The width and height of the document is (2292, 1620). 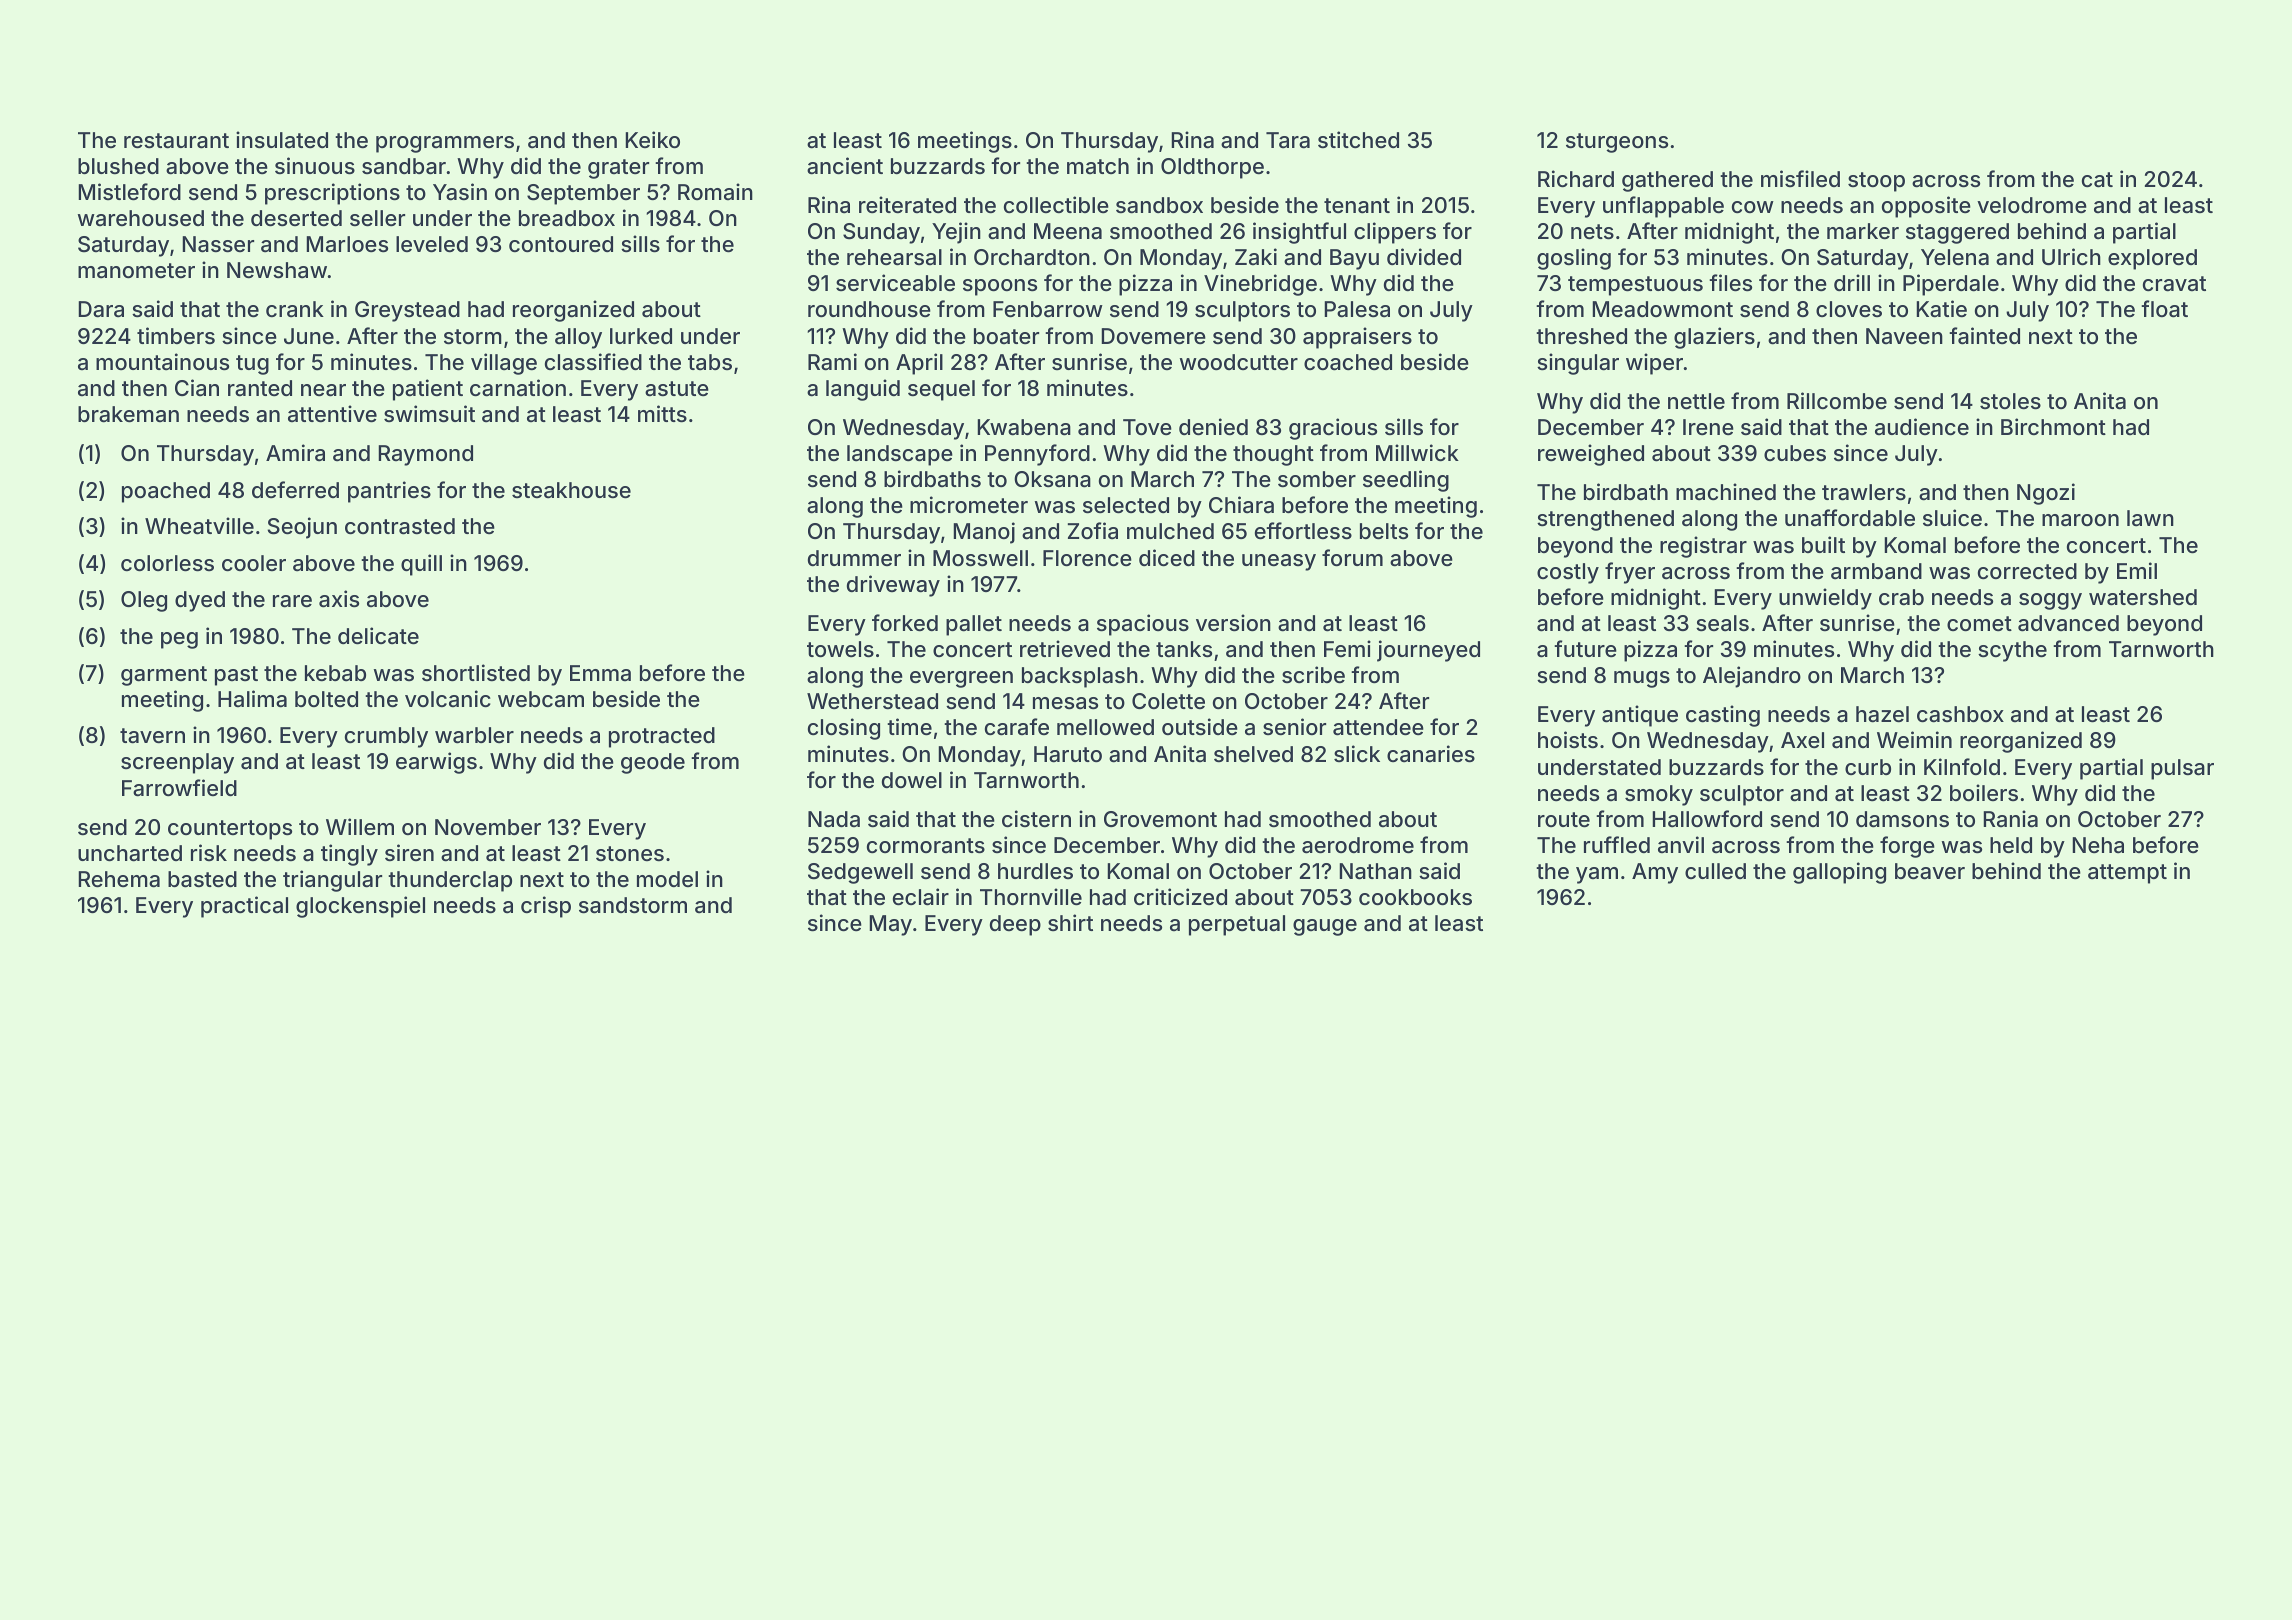 What do you see at coordinates (1288, 140) in the document?
I see `Tara` at bounding box center [1288, 140].
